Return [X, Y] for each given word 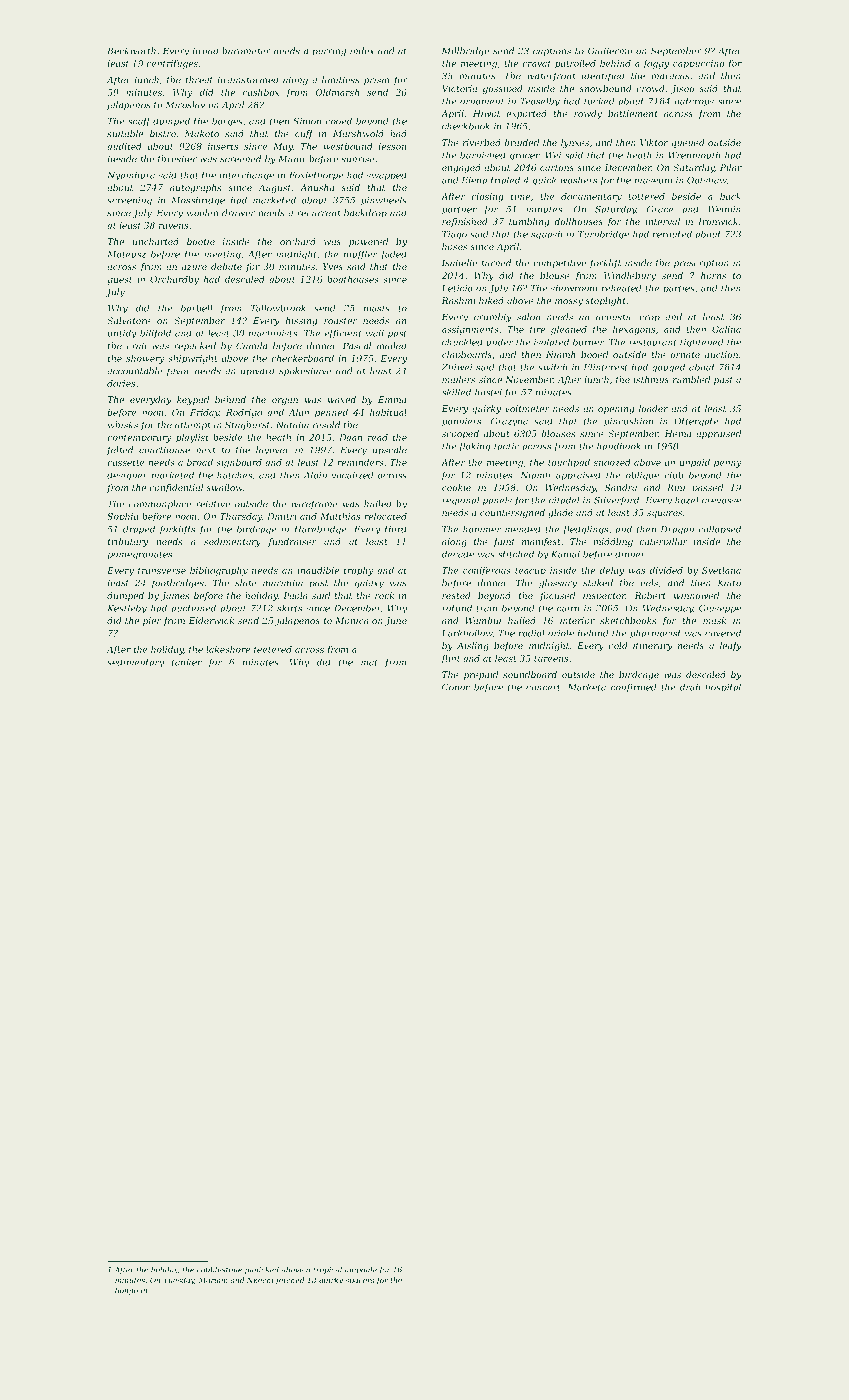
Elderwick [211, 620]
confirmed [633, 688]
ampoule [361, 1270]
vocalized [352, 475]
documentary [591, 197]
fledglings [585, 530]
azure [194, 267]
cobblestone [219, 1270]
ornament [482, 101]
